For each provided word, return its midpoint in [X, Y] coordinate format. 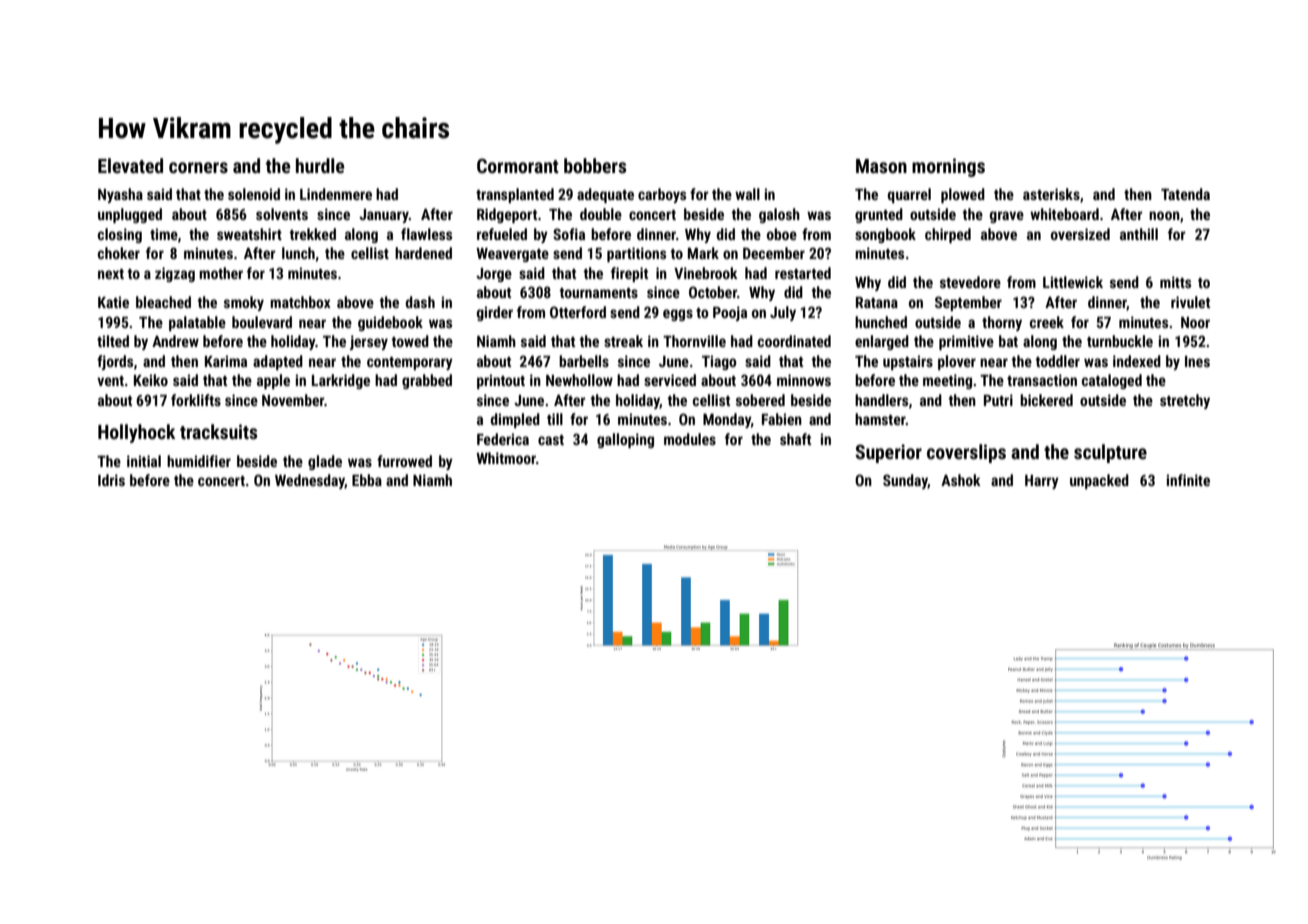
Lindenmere [336, 194]
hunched [881, 322]
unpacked [1099, 481]
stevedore [970, 282]
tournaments [599, 293]
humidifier [199, 461]
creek [1047, 322]
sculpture [1110, 453]
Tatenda [1185, 194]
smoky [244, 303]
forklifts [196, 400]
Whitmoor [506, 458]
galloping [625, 440]
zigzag [175, 274]
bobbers [595, 165]
